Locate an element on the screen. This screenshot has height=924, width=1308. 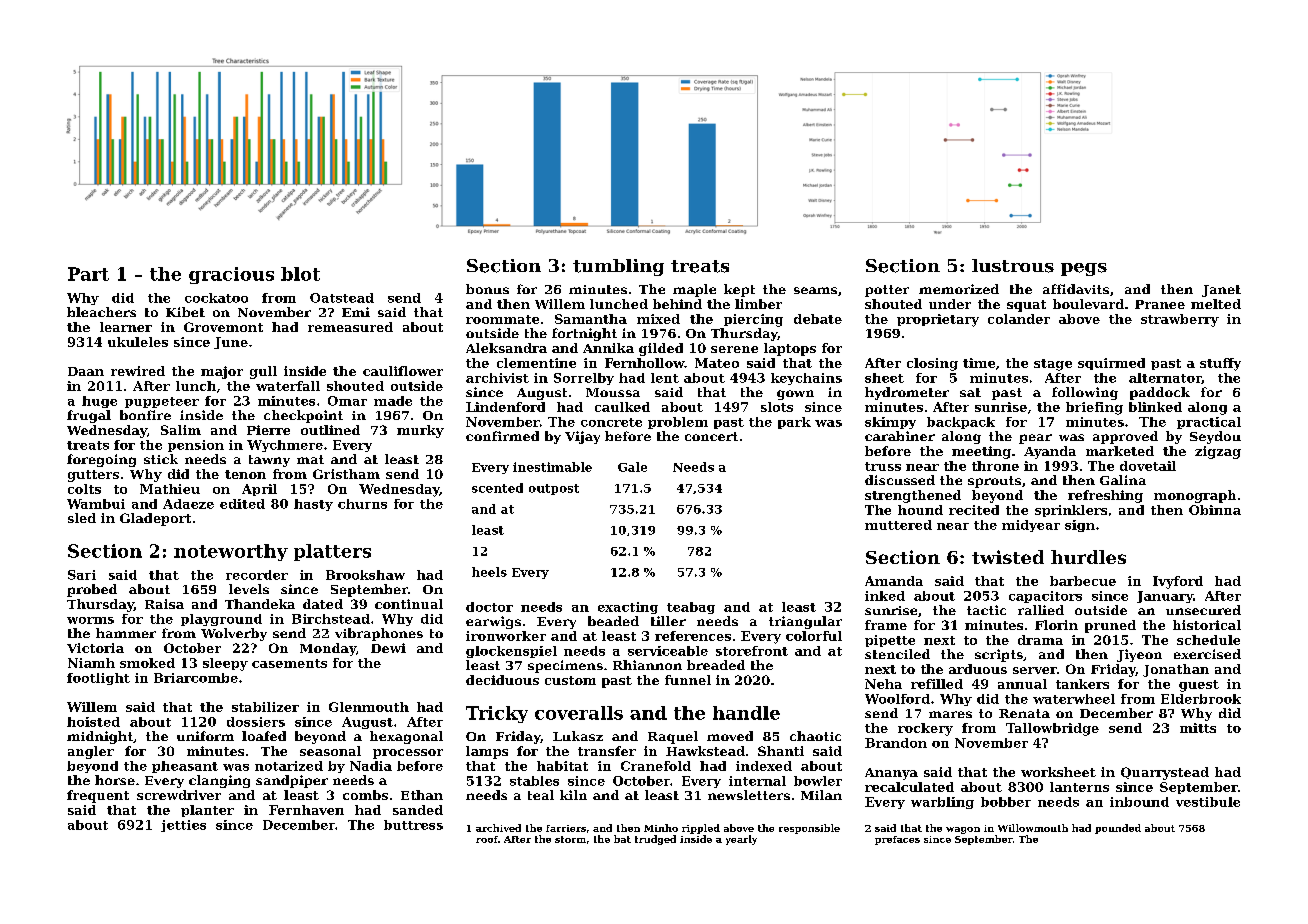
ukuleles is located at coordinates (138, 342).
